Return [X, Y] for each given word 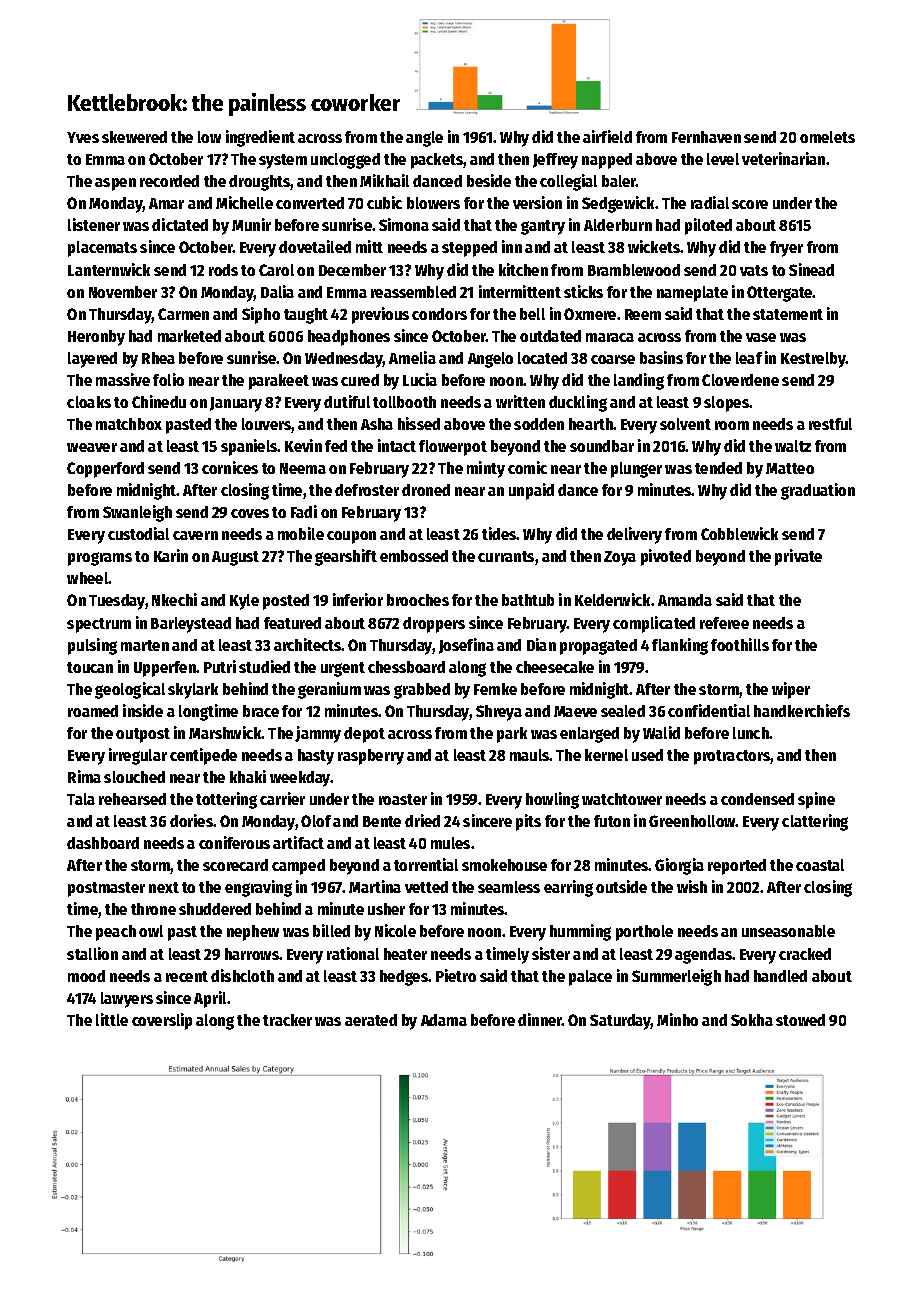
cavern [195, 535]
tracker [287, 1020]
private [798, 557]
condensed [757, 799]
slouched [134, 777]
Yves [83, 137]
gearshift [346, 557]
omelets [827, 137]
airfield [607, 136]
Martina [375, 886]
